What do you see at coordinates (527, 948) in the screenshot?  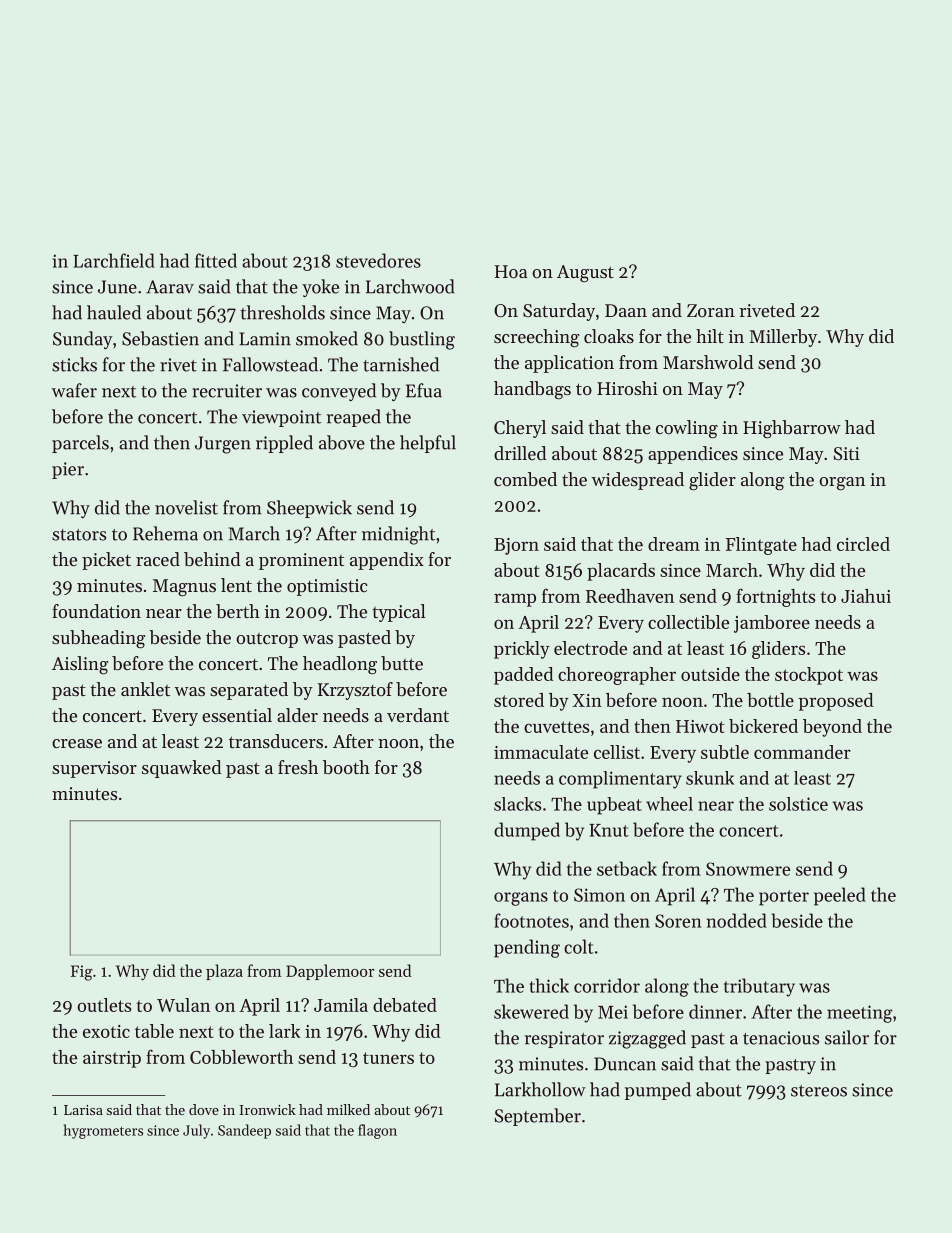 I see `pending` at bounding box center [527, 948].
